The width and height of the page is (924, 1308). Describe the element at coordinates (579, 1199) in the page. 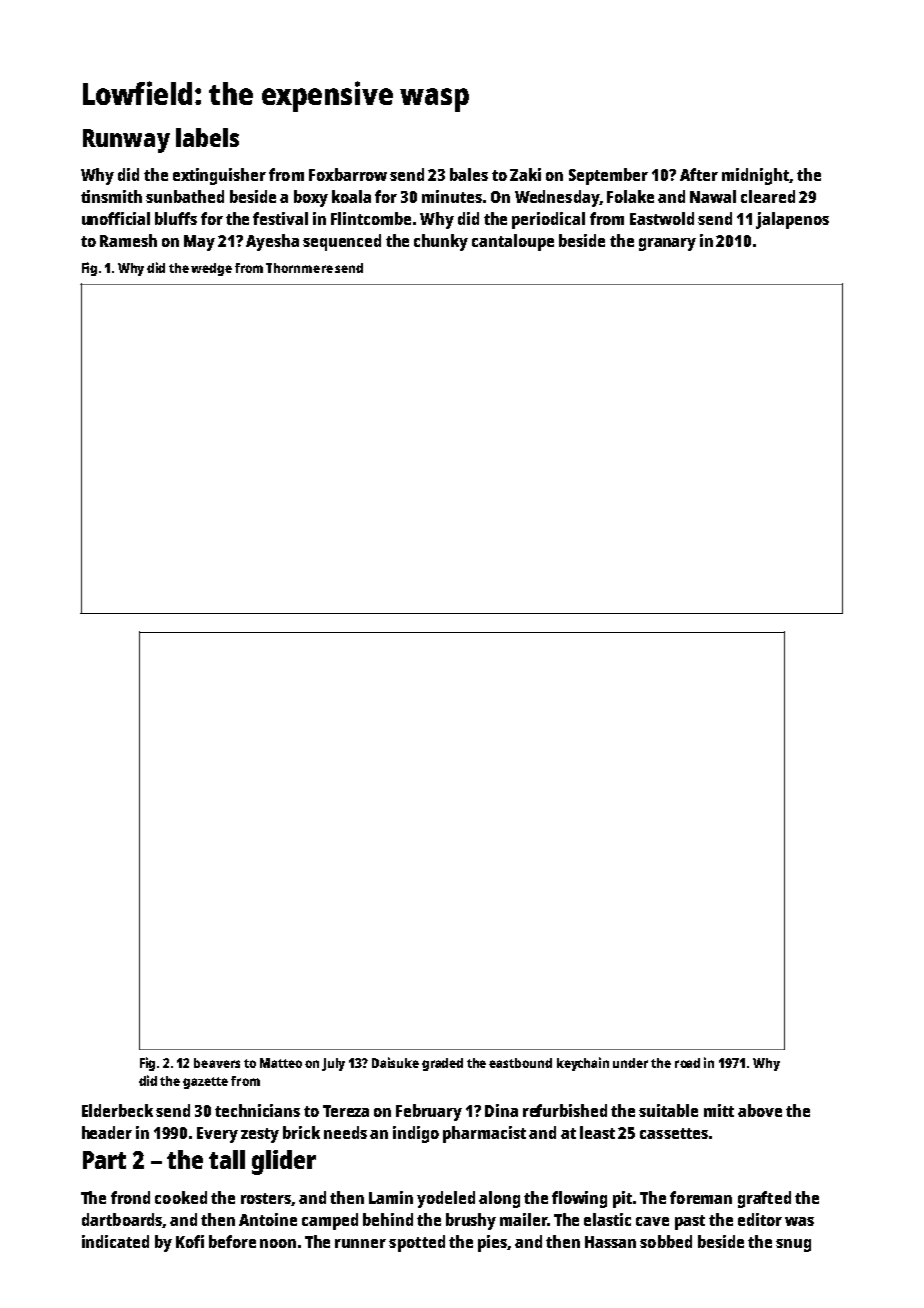

I see `flowing` at that location.
